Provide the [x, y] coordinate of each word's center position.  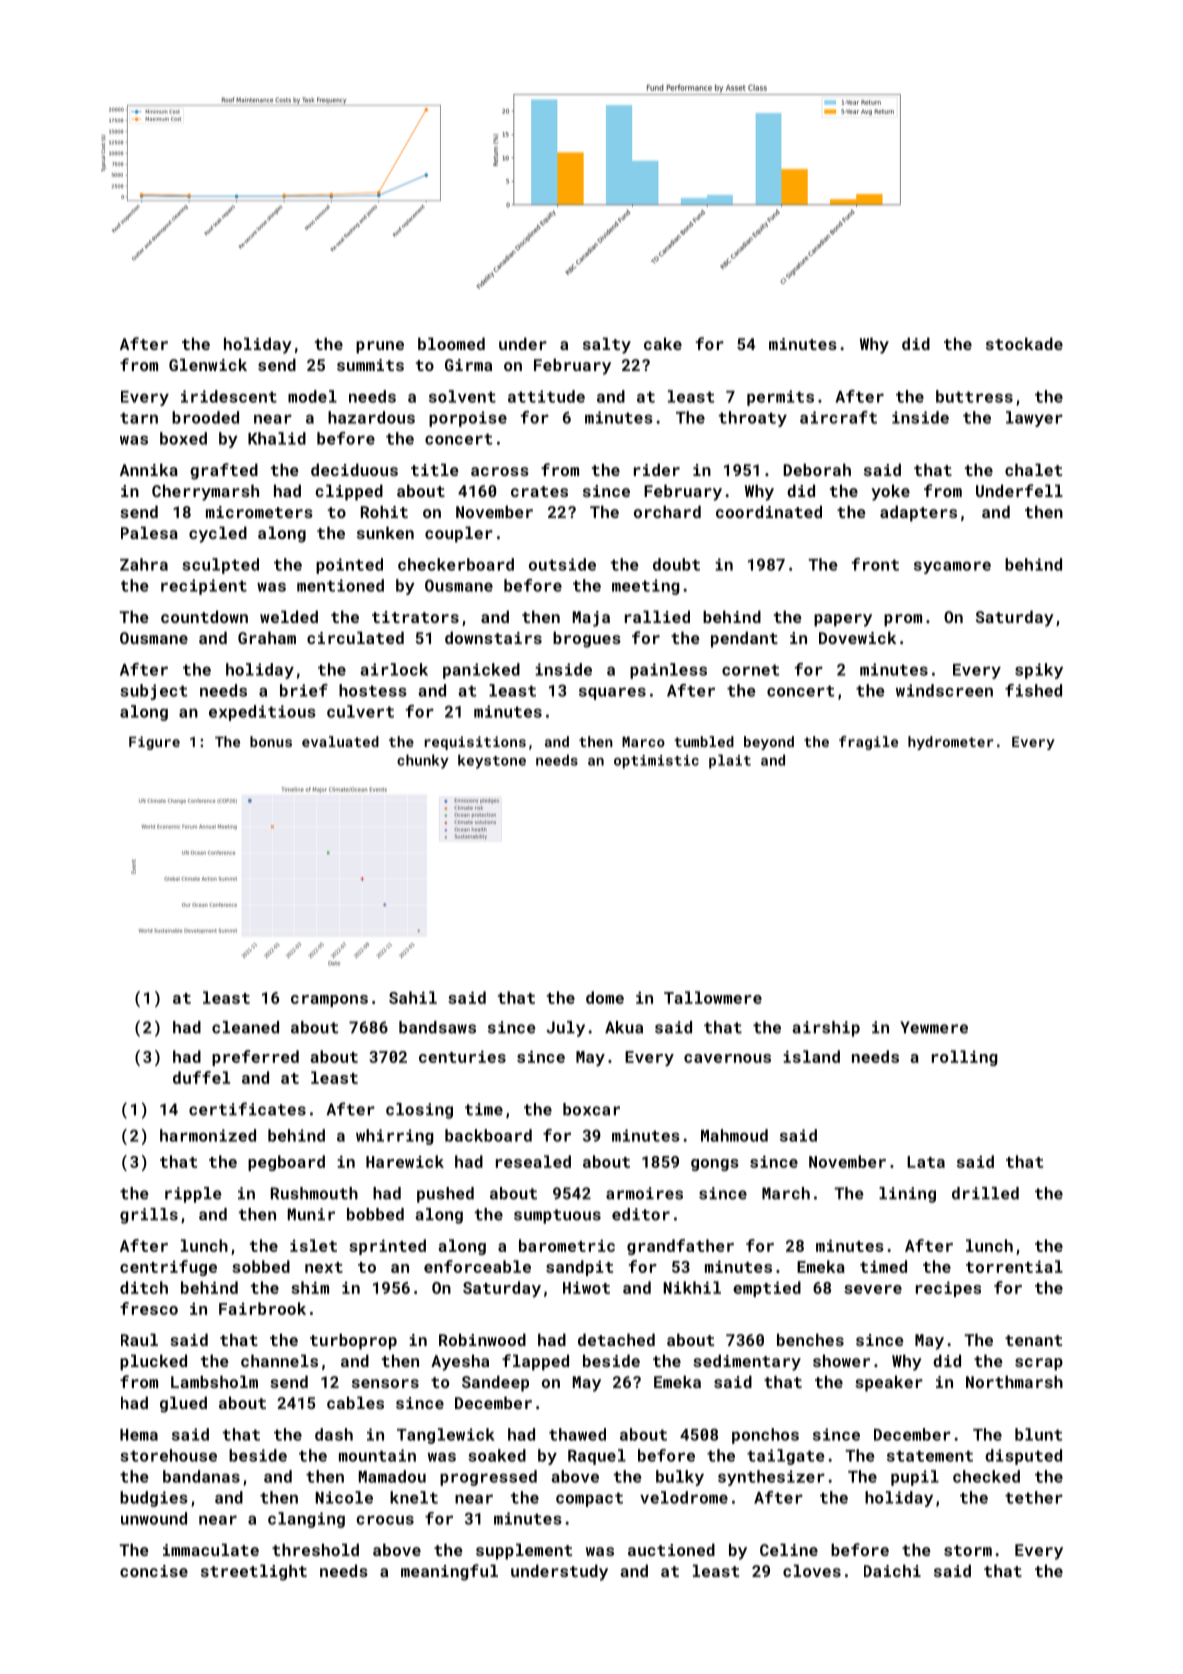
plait [730, 761]
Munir [311, 1214]
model [312, 396]
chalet [1033, 469]
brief [304, 690]
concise [154, 1571]
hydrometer [950, 743]
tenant [1033, 1340]
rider [657, 469]
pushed [445, 1195]
